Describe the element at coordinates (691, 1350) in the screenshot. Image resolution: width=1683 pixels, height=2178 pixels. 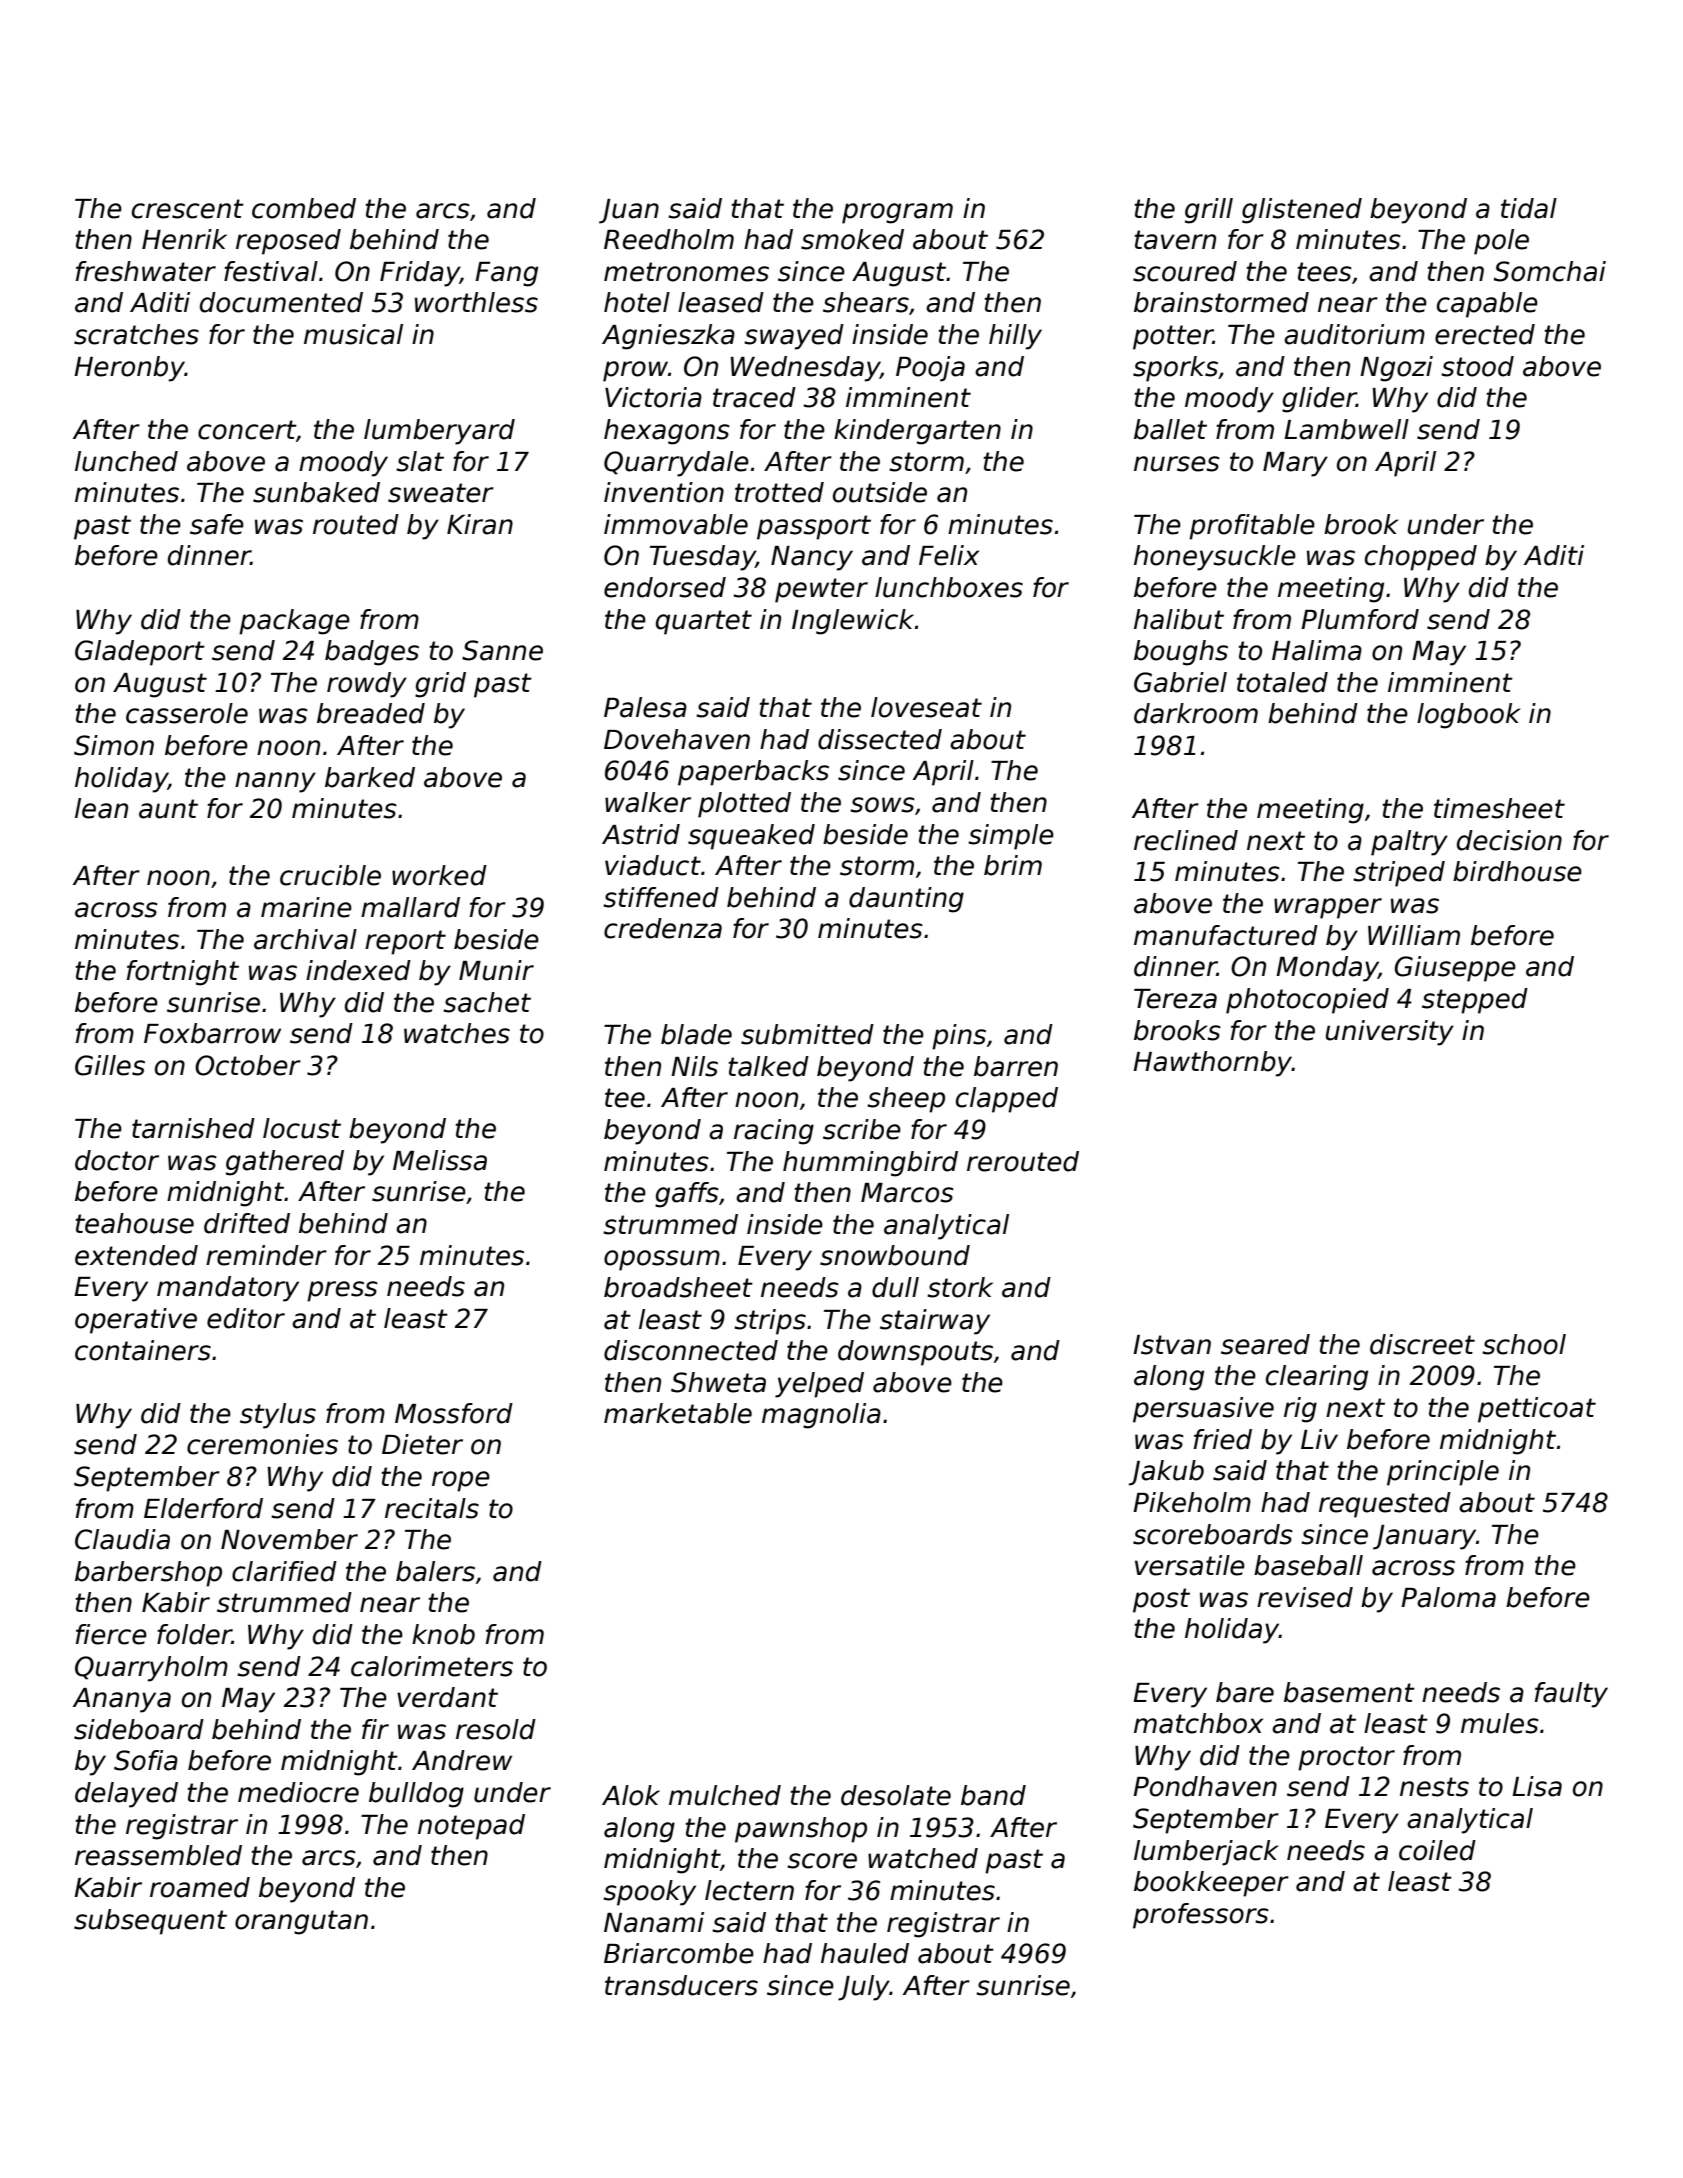
I see `disconnected` at that location.
